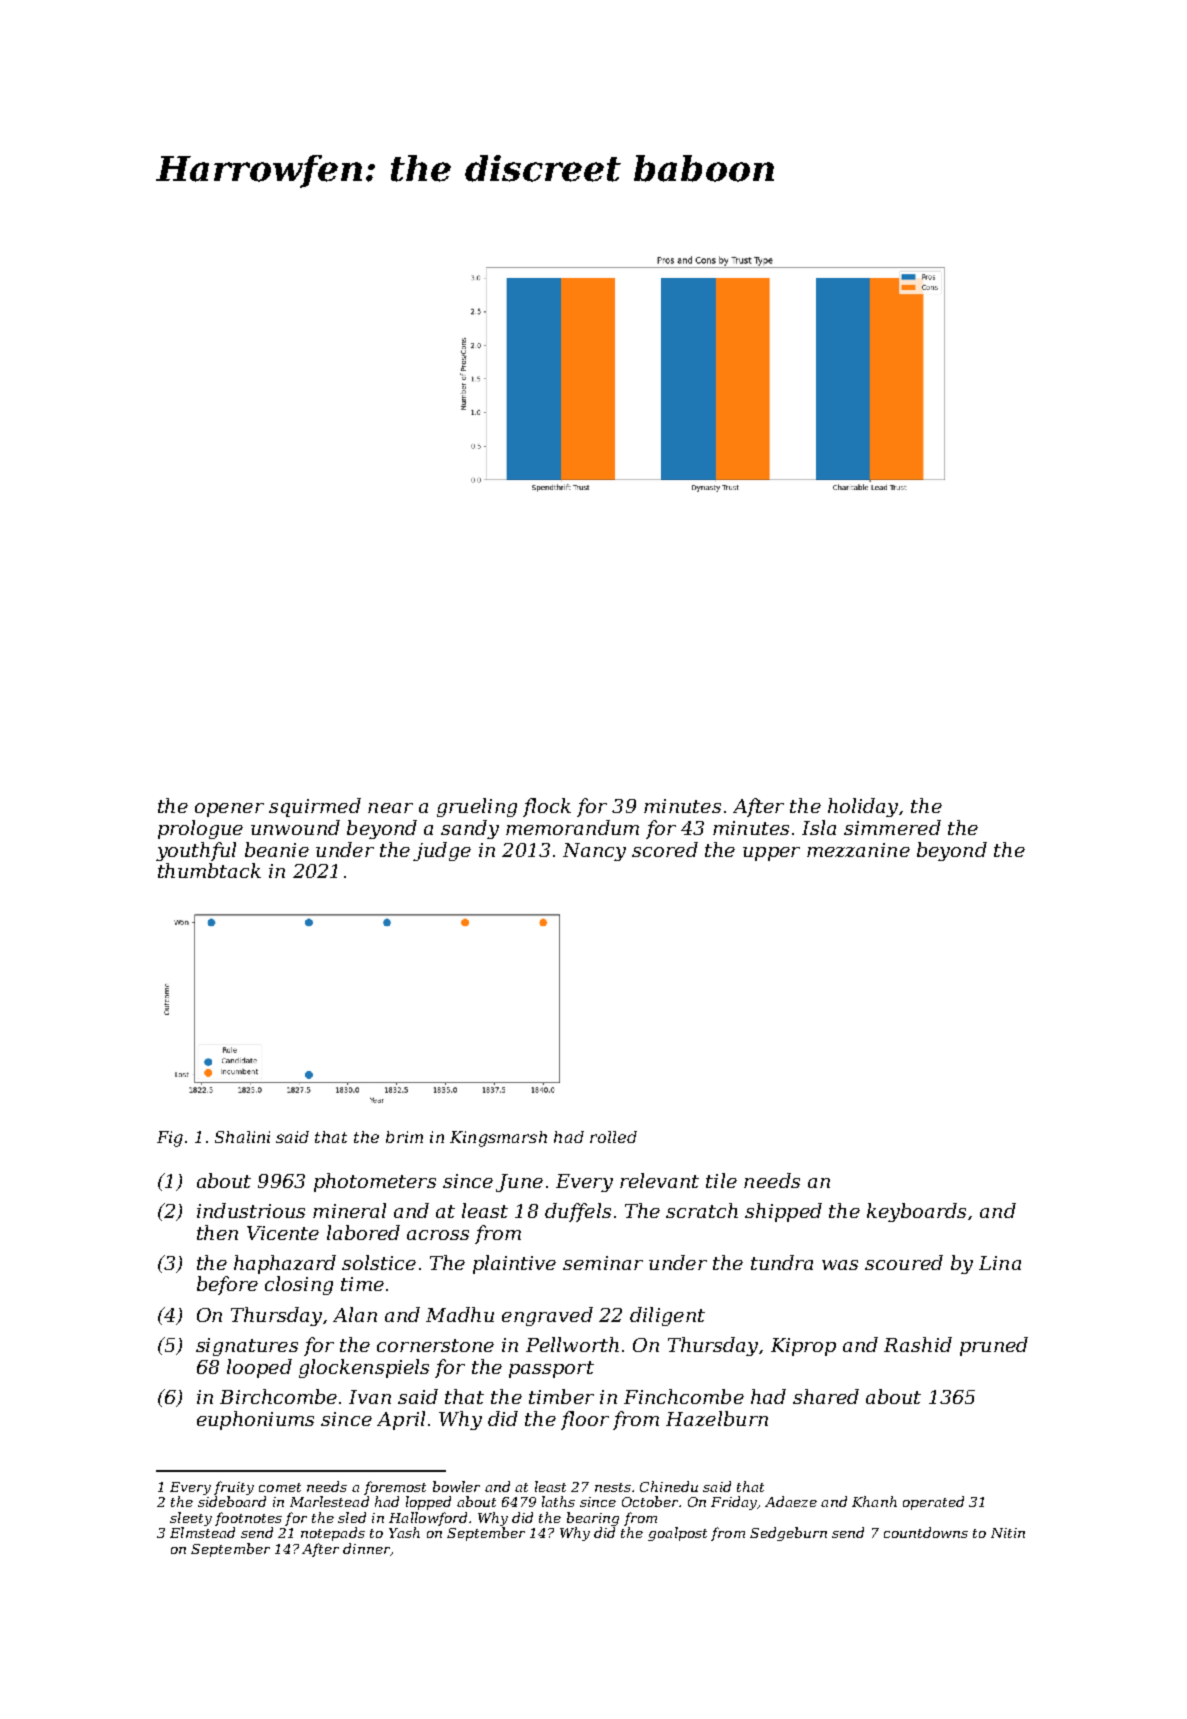  I want to click on simmered, so click(892, 827).
